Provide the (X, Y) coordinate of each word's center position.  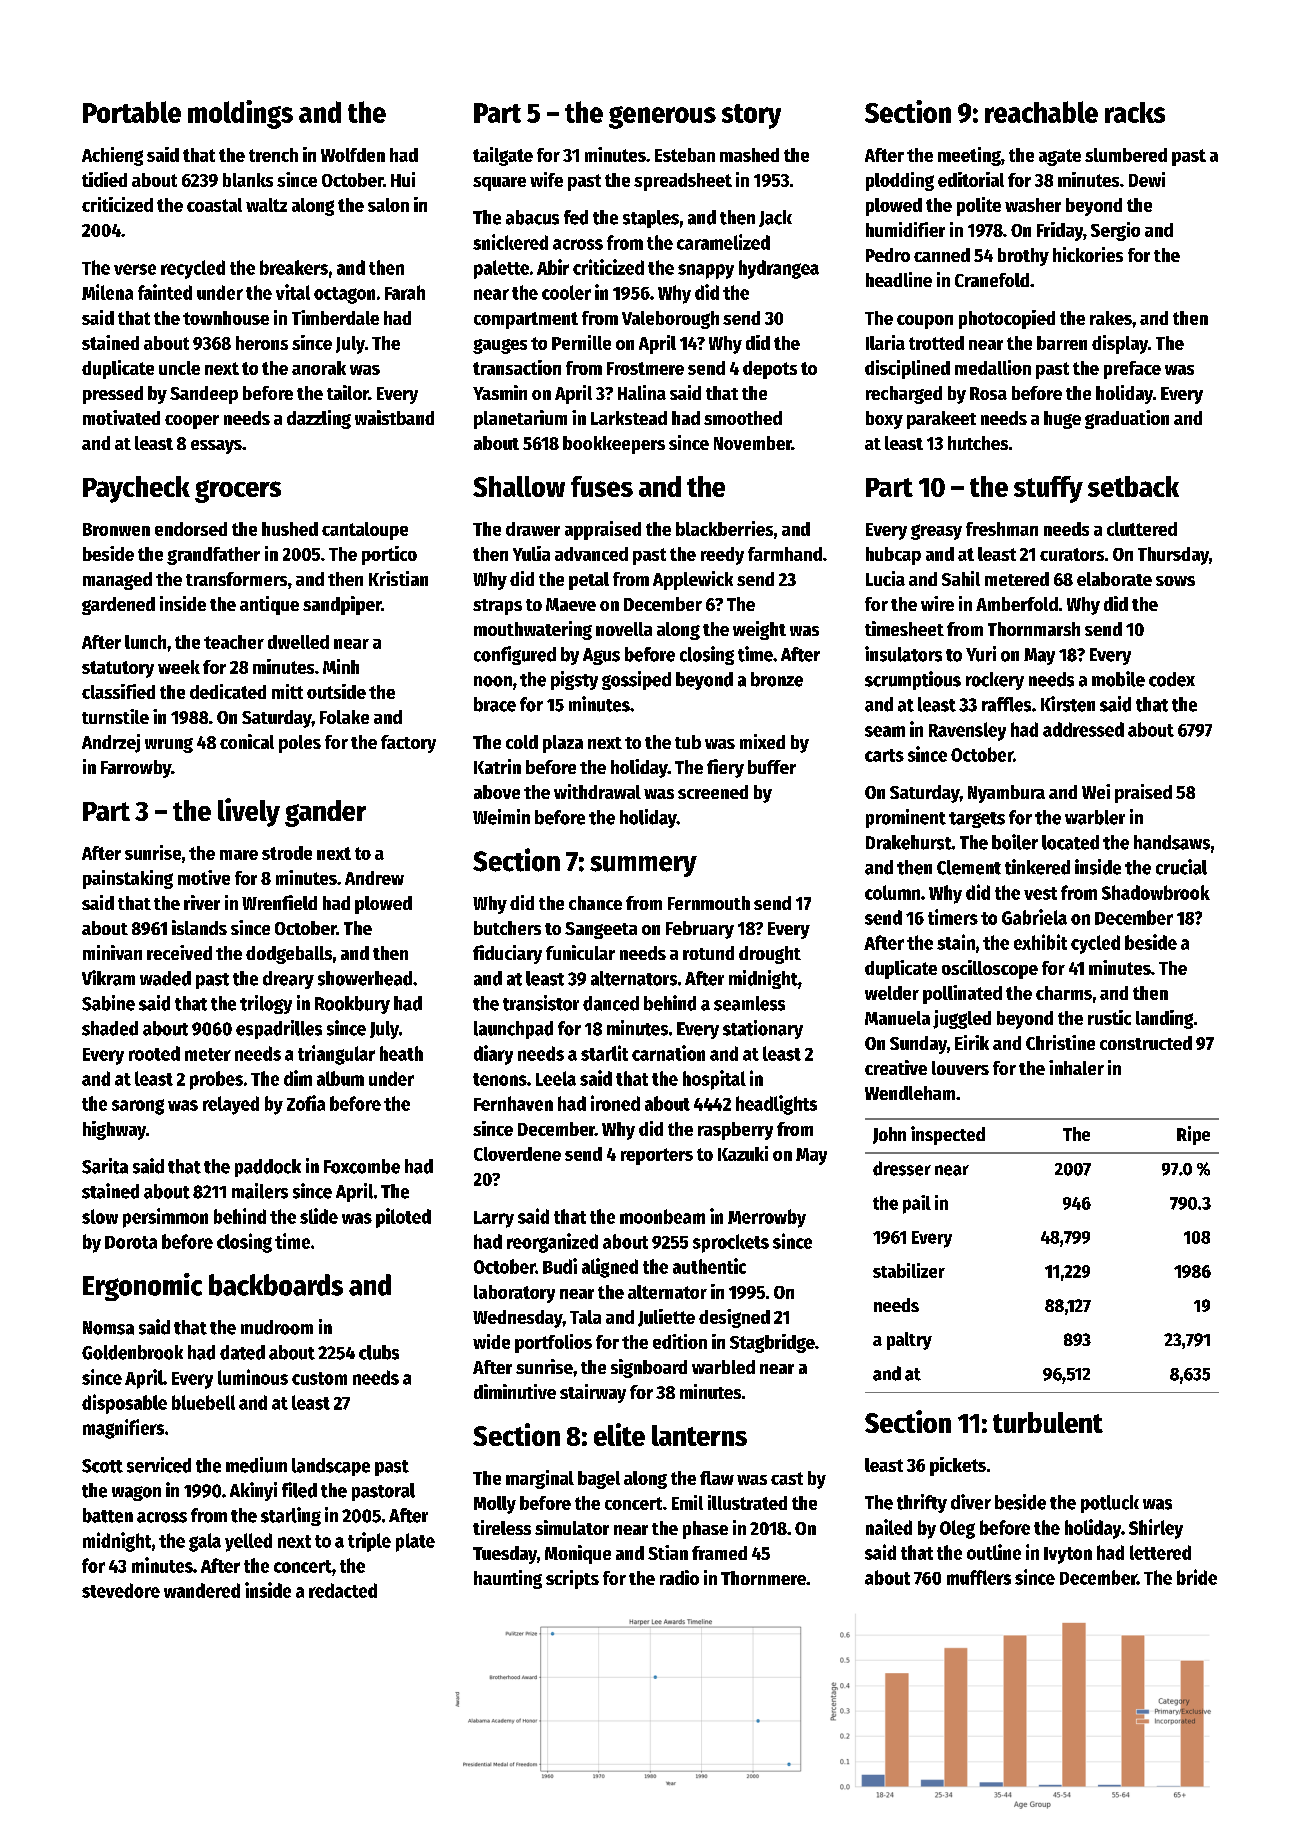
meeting (969, 156)
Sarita (105, 1166)
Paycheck (136, 489)
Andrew (374, 878)
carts (884, 755)
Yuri (981, 654)
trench (273, 155)
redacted (343, 1590)
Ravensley (967, 731)
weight (759, 630)
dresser (902, 1168)
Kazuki (743, 1153)
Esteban (685, 155)
